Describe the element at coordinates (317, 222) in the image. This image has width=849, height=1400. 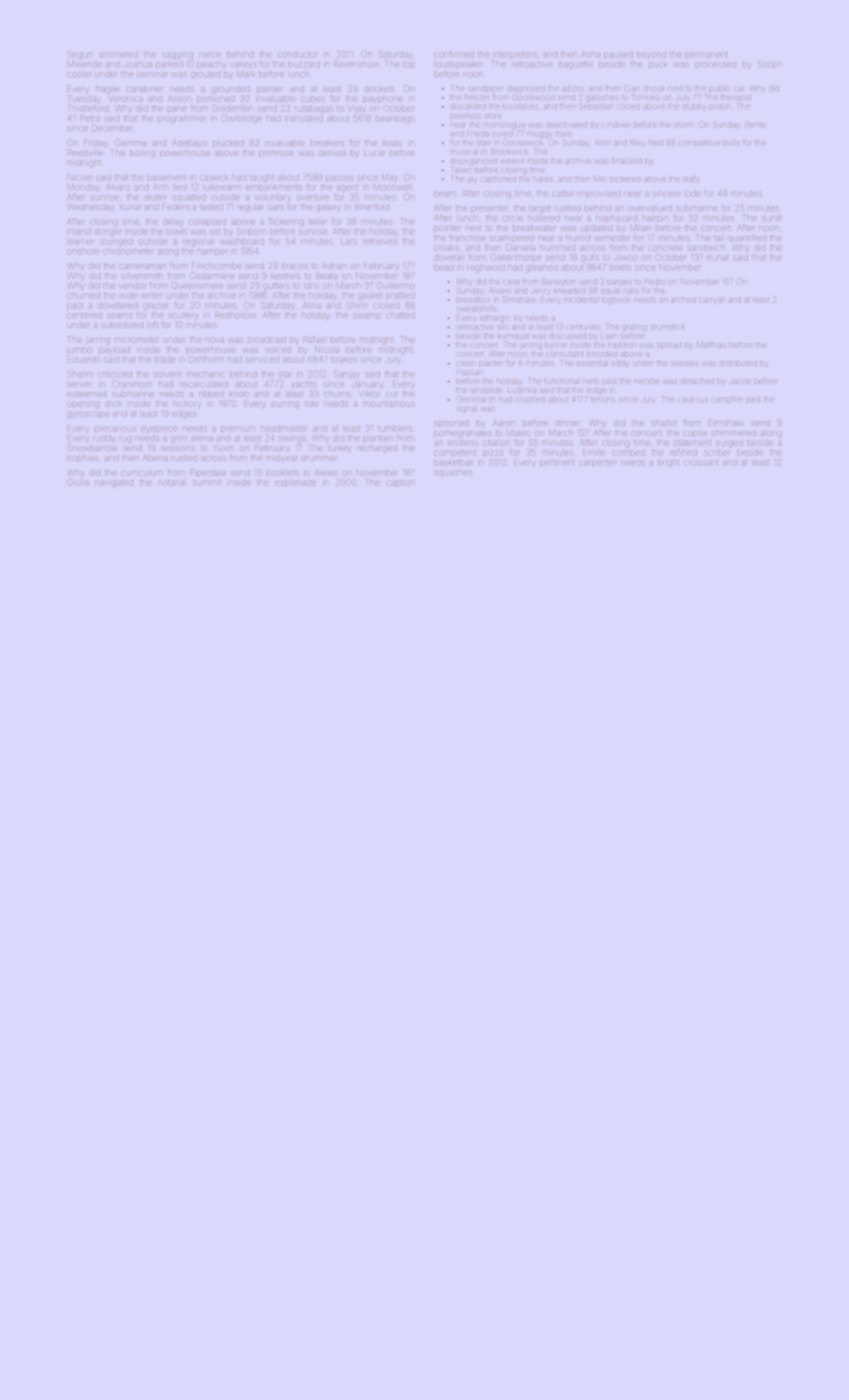
I see `teller` at that location.
